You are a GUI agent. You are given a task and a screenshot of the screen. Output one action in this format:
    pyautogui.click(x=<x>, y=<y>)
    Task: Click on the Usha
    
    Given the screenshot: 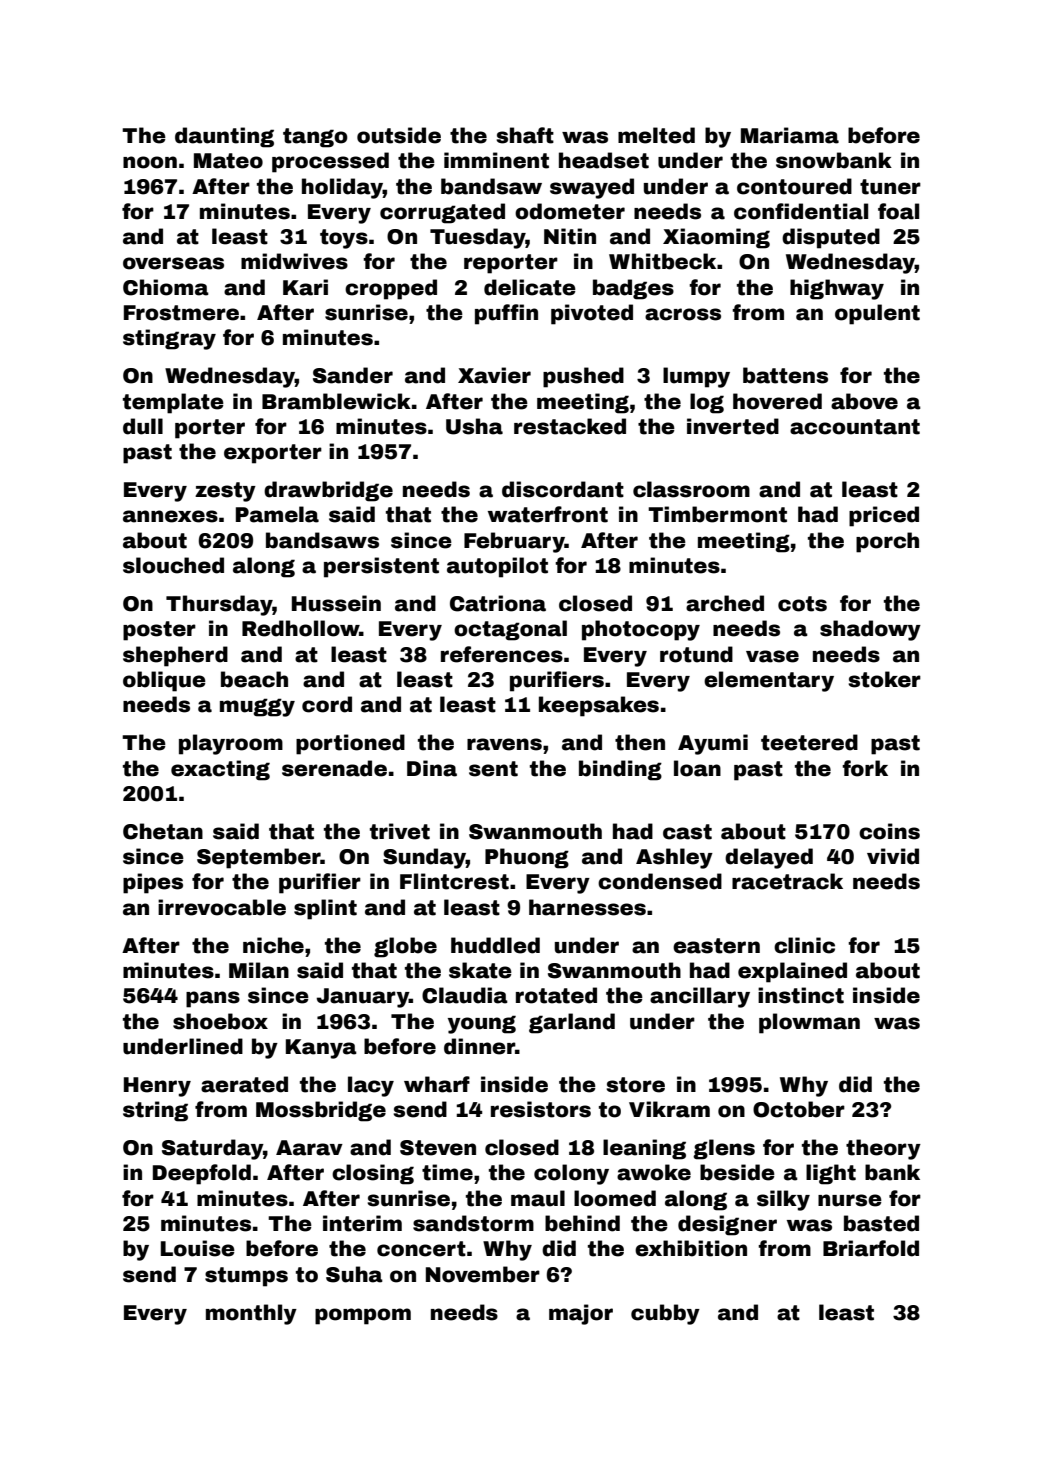 What is the action you would take?
    pyautogui.click(x=474, y=426)
